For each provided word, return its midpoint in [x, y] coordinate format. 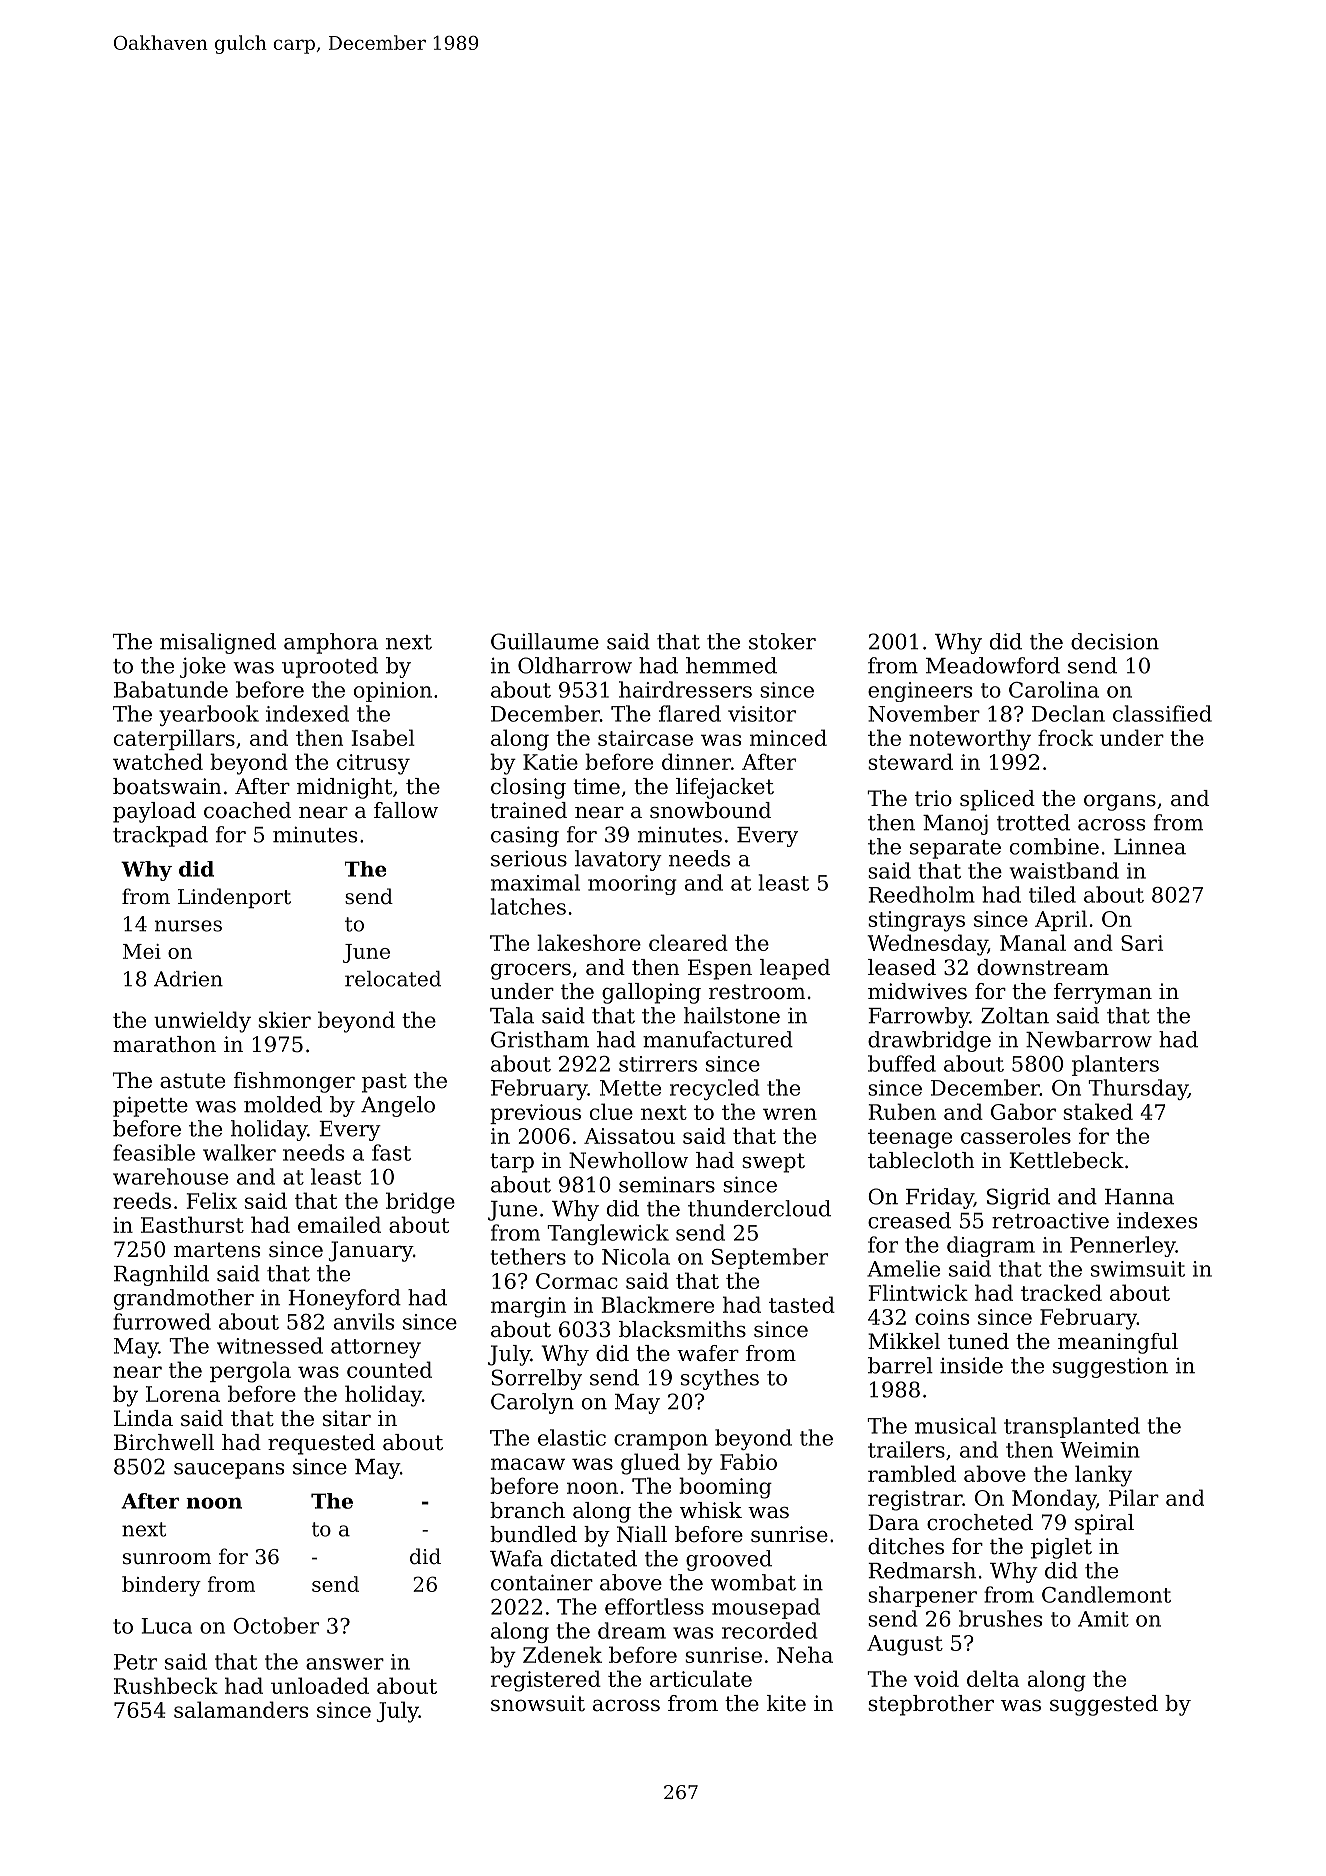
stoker [782, 641]
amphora [331, 643]
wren [790, 1114]
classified [1162, 713]
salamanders [241, 1709]
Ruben [902, 1111]
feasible [154, 1152]
